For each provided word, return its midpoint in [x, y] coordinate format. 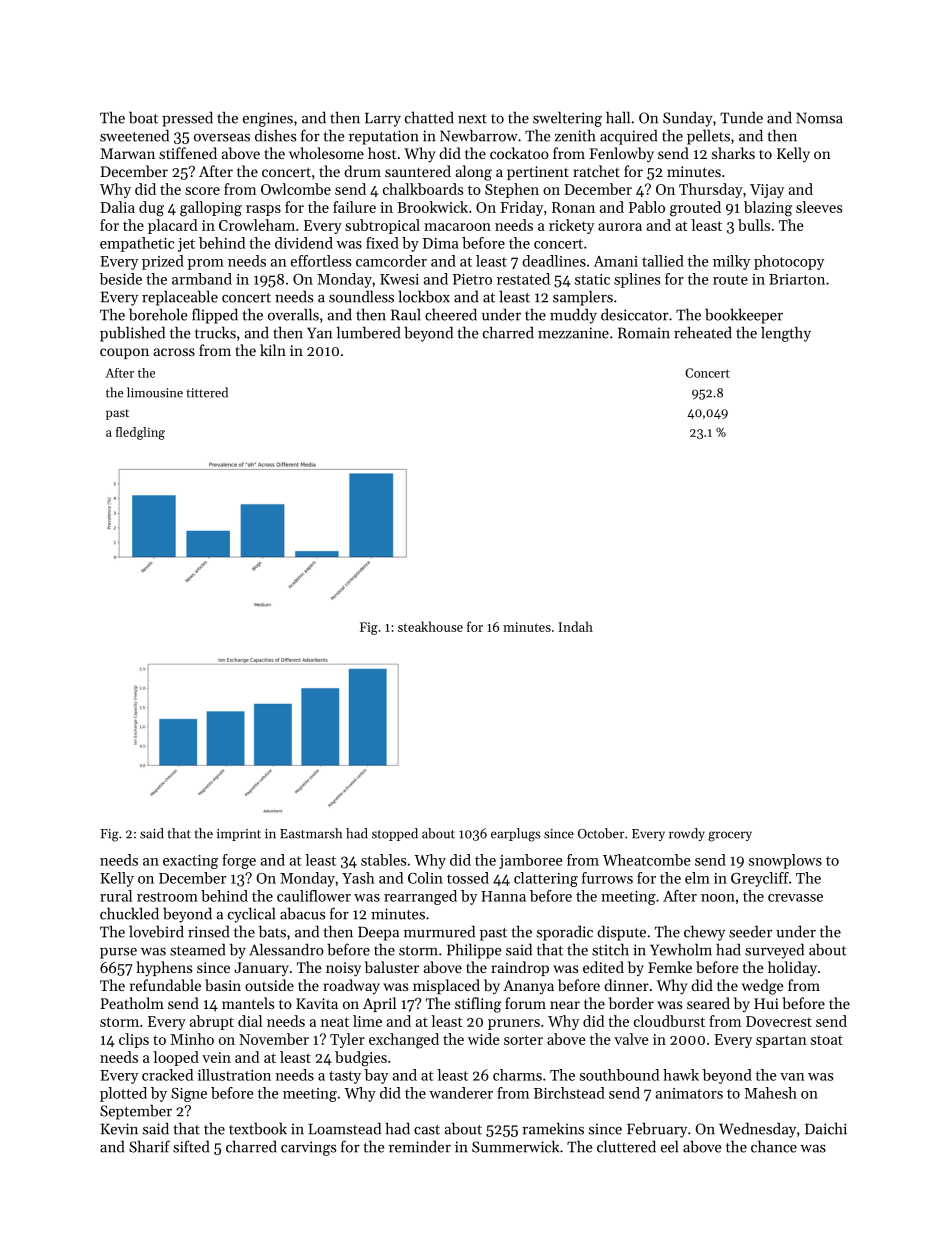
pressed [187, 119]
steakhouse [430, 626]
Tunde [741, 117]
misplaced [446, 986]
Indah [576, 626]
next [472, 119]
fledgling [140, 433]
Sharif [149, 1146]
